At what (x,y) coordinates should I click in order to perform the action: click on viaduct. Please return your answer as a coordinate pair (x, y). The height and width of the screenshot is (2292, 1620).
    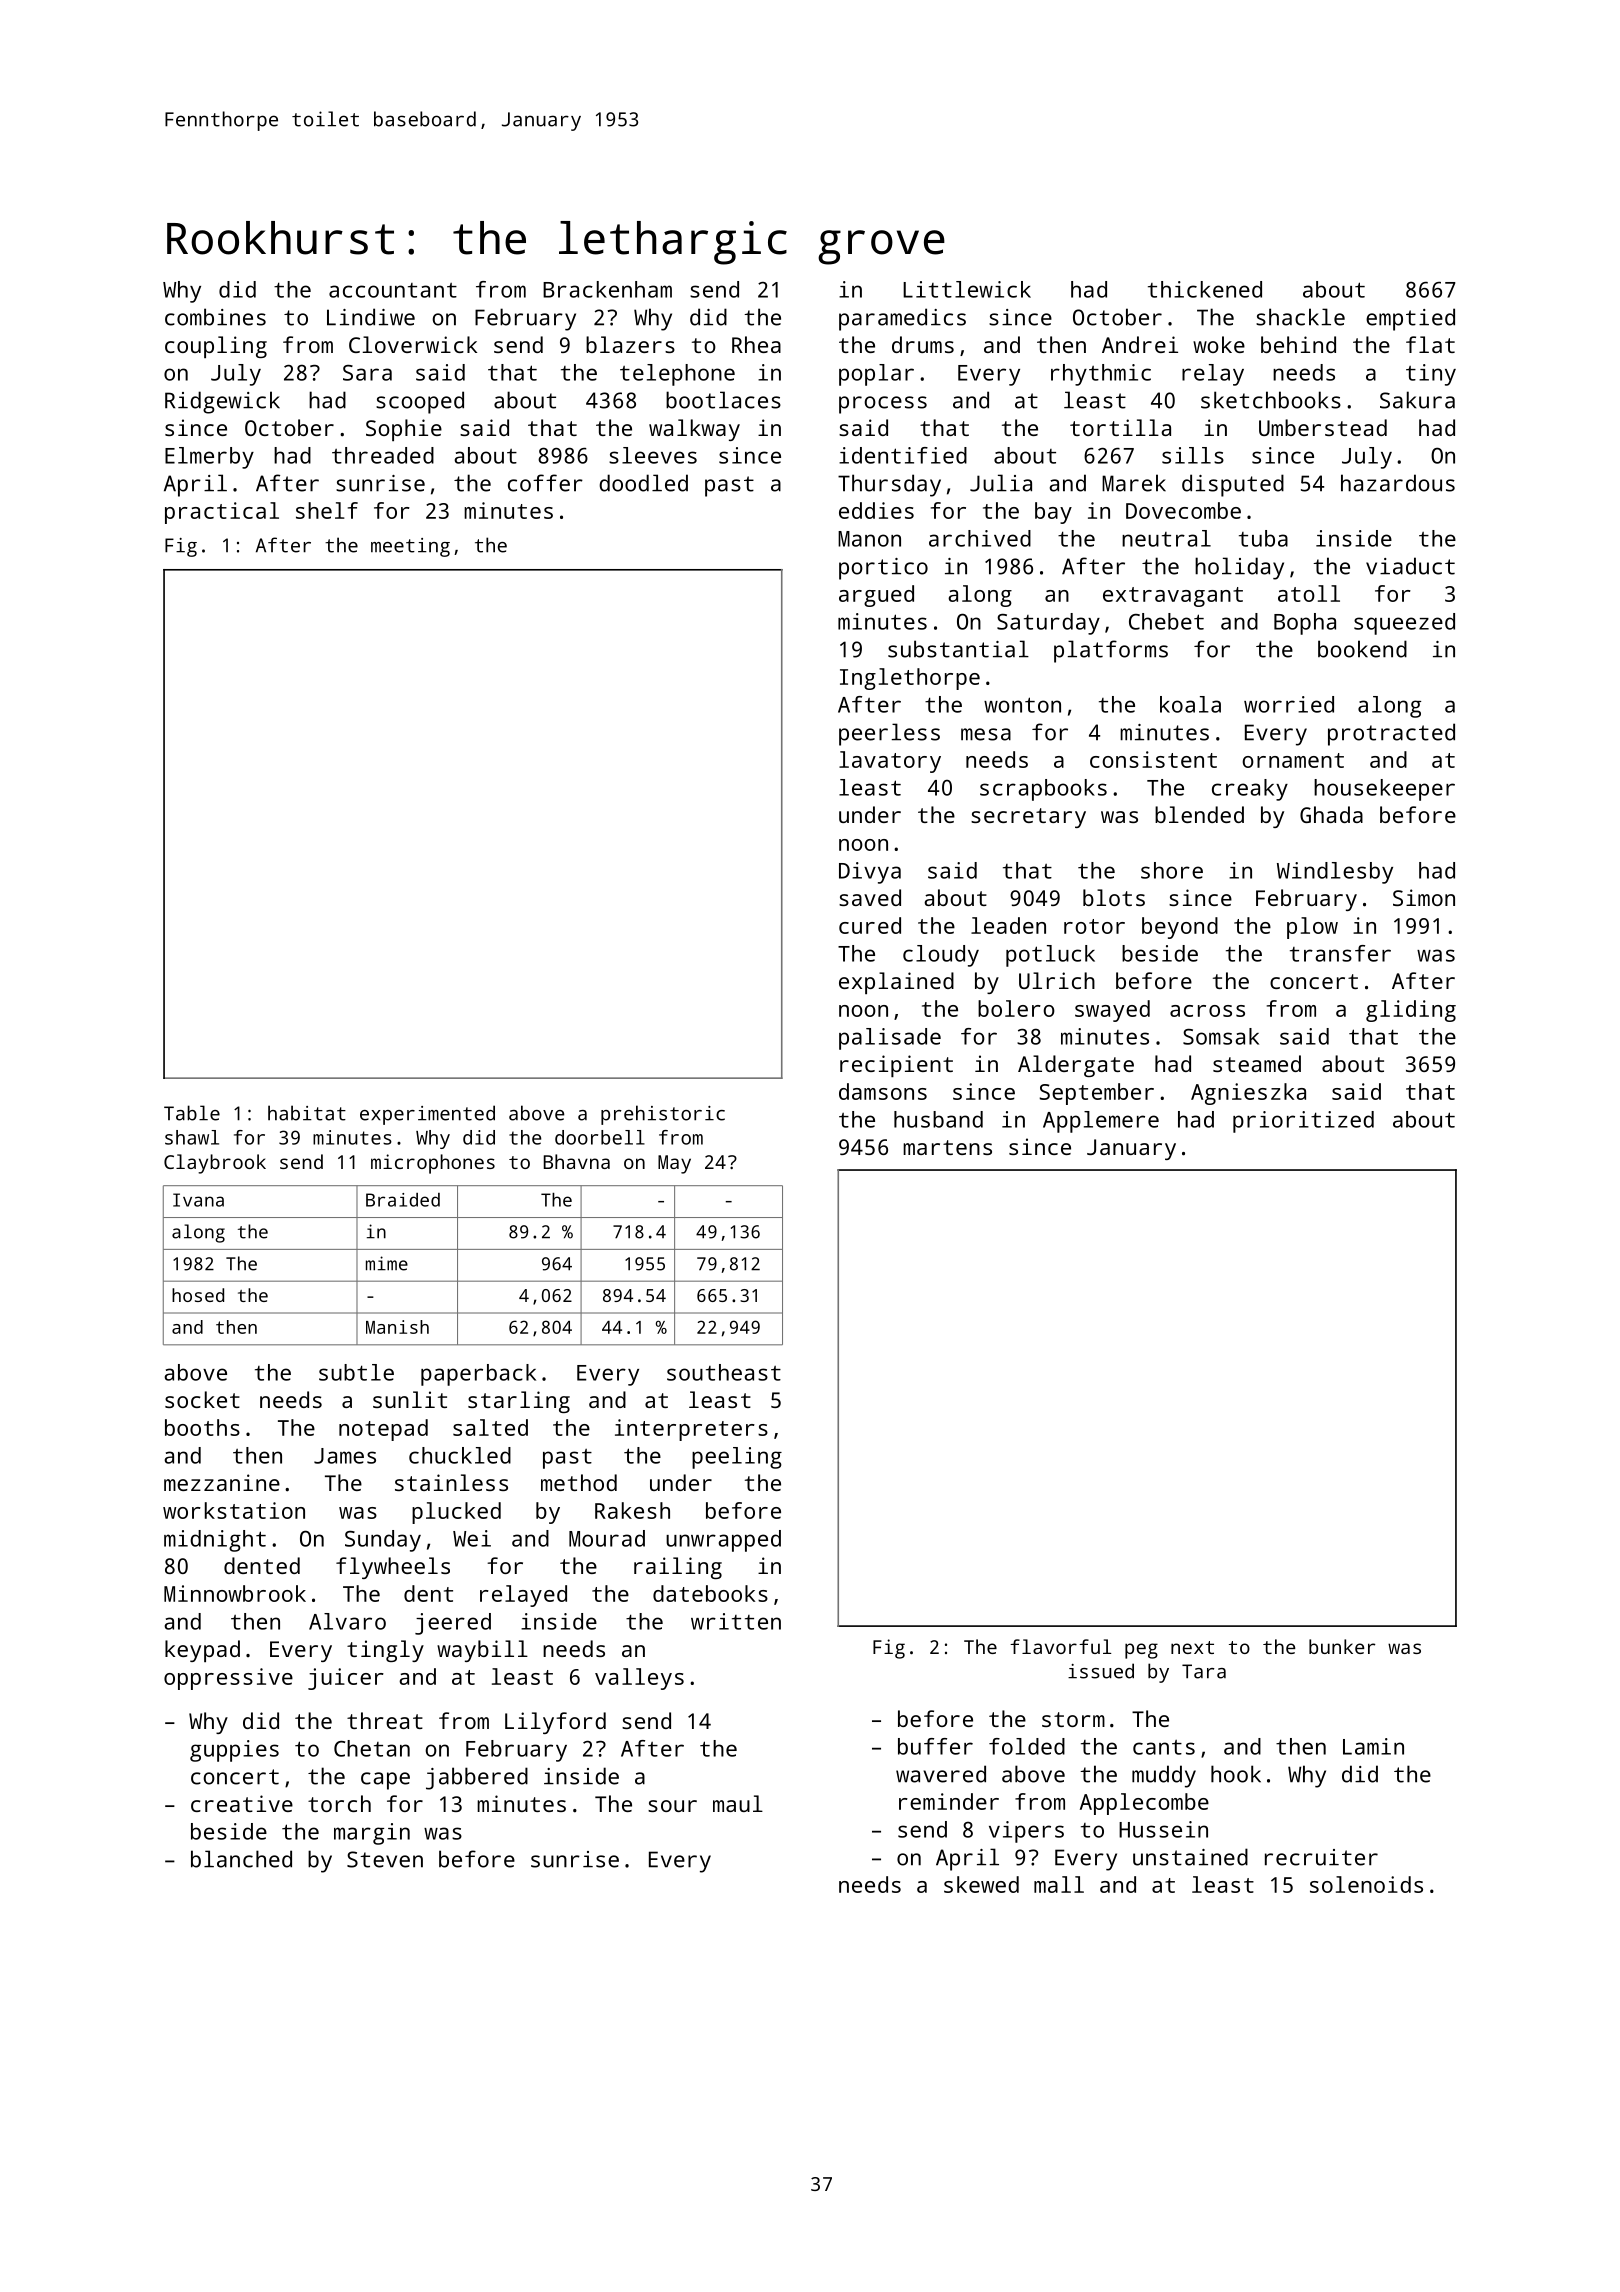
    Looking at the image, I should click on (1410, 566).
